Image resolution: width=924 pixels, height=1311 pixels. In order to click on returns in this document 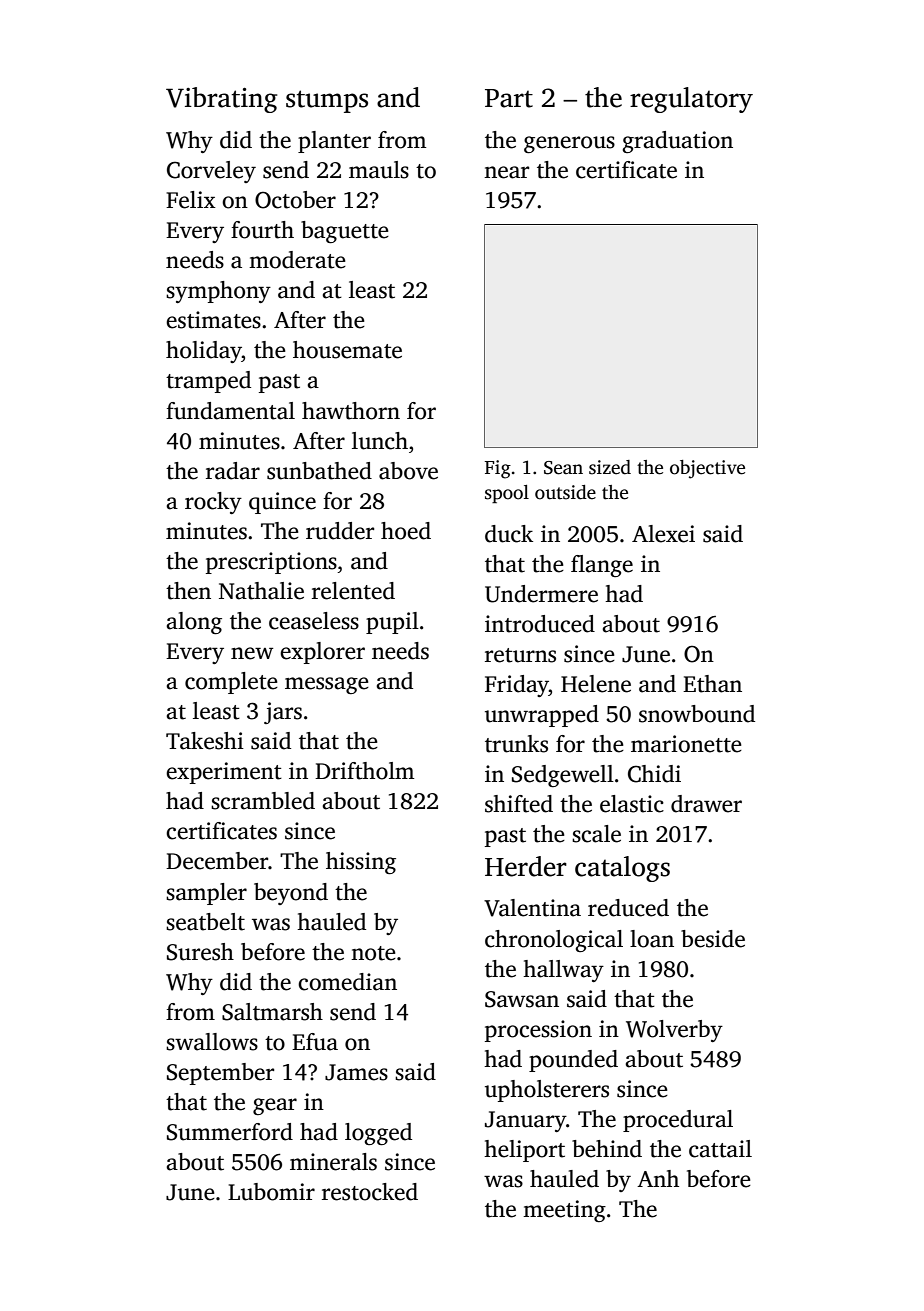, I will do `click(520, 655)`.
